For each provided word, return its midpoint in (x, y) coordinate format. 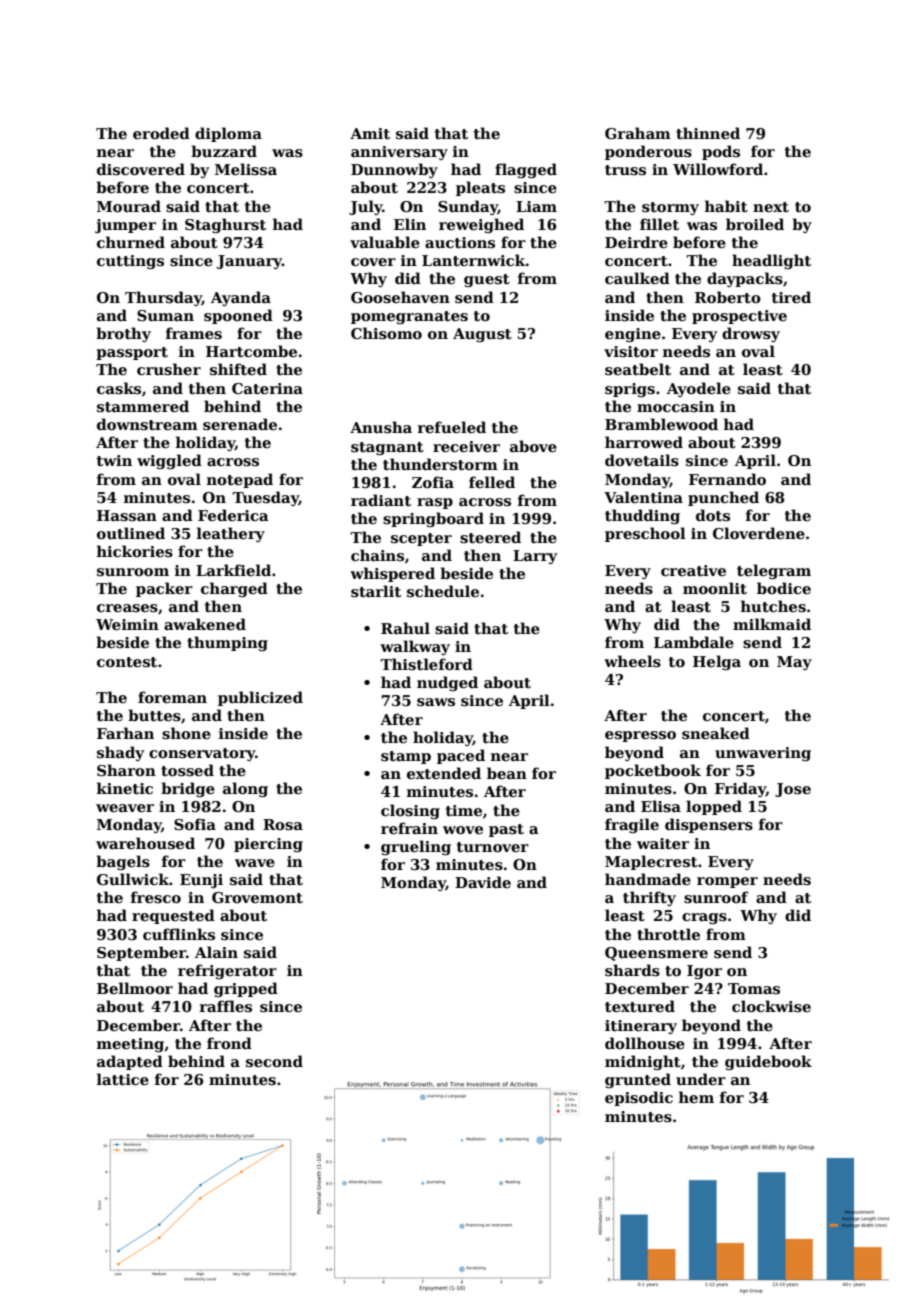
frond (229, 1043)
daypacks (745, 279)
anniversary (399, 153)
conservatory (202, 754)
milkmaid (772, 624)
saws (436, 702)
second (274, 1061)
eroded (161, 133)
